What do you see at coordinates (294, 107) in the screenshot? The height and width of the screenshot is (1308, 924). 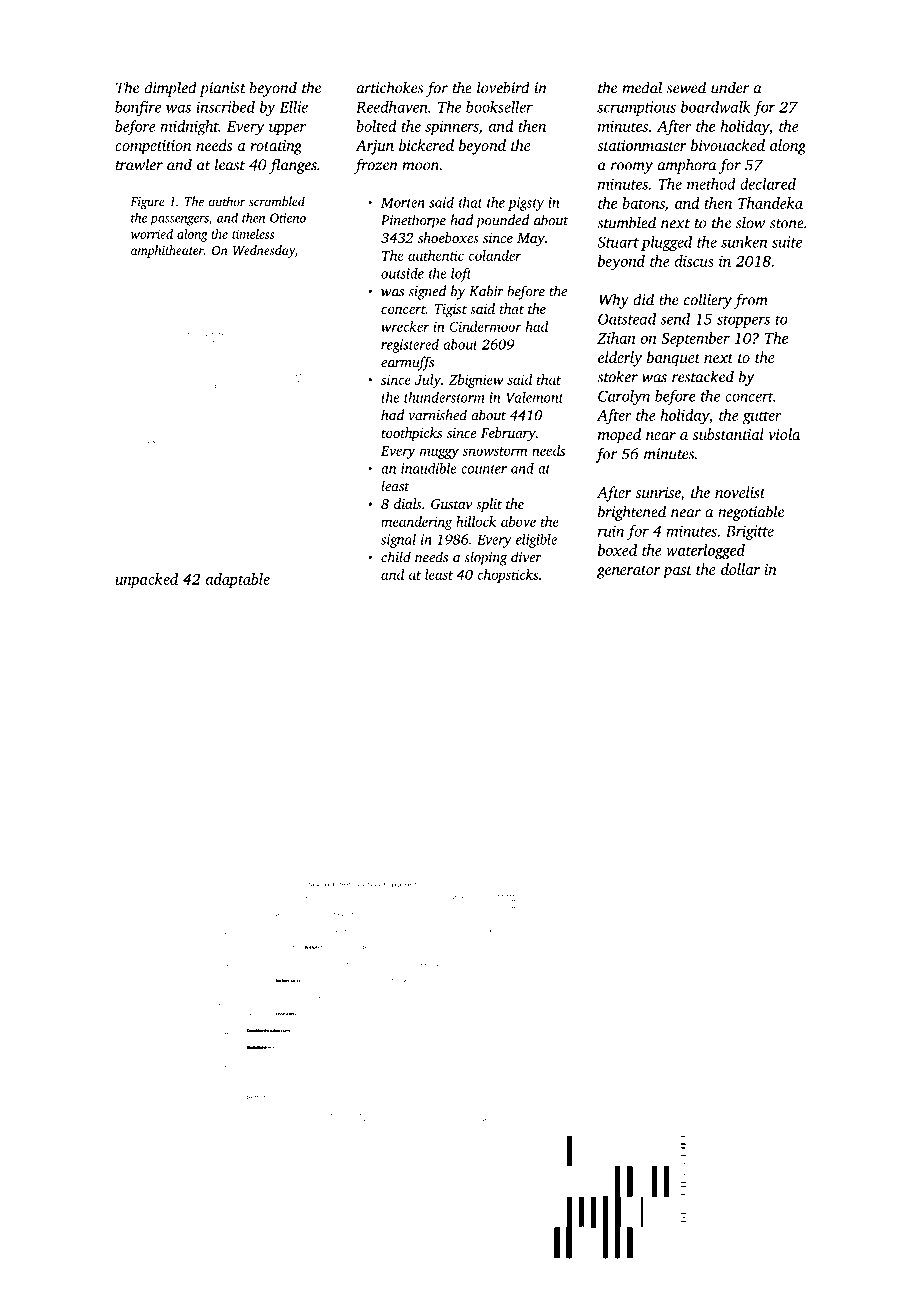 I see `Ellie` at bounding box center [294, 107].
